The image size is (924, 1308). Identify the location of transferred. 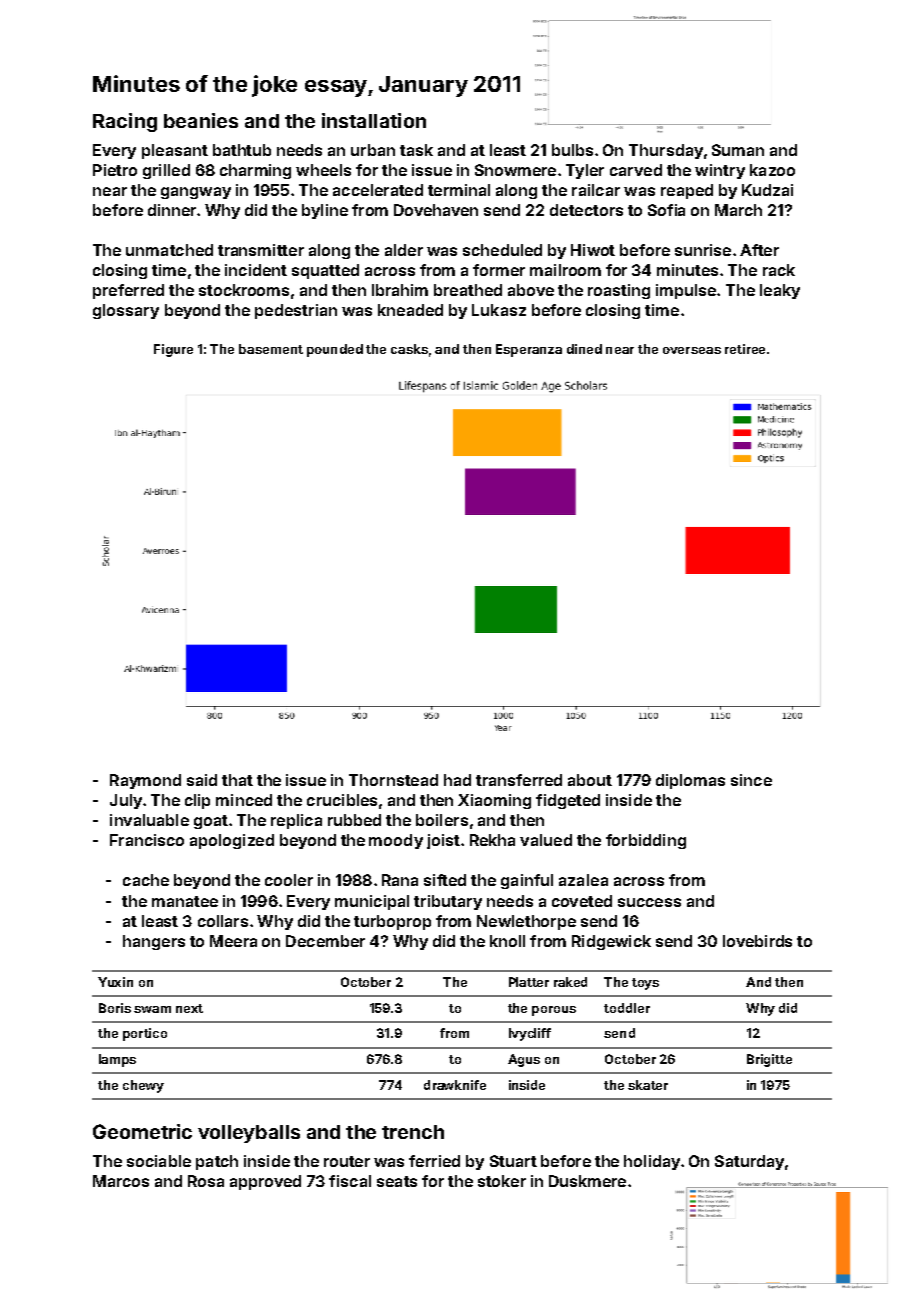
(519, 780).
